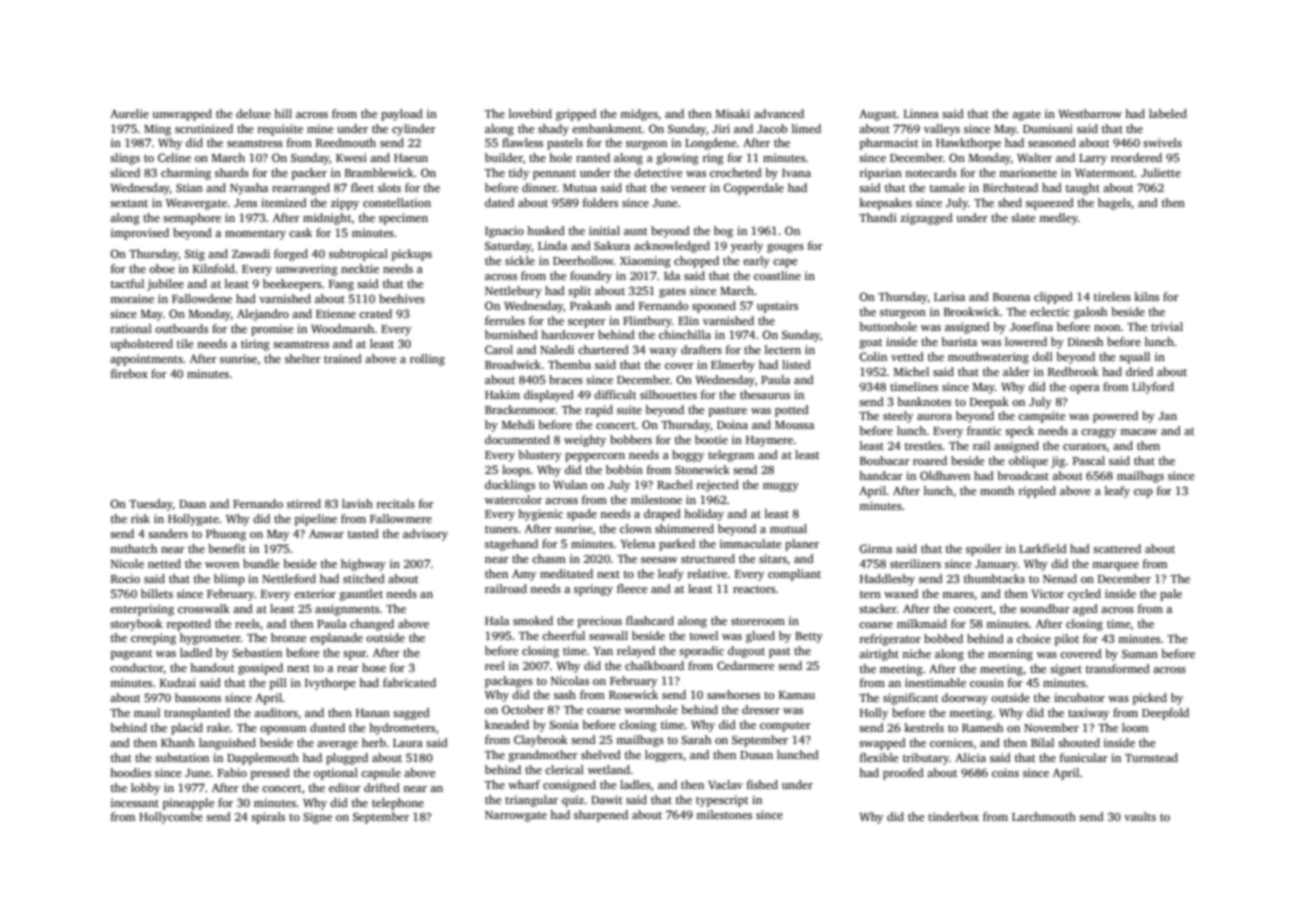  I want to click on spirals, so click(268, 818).
